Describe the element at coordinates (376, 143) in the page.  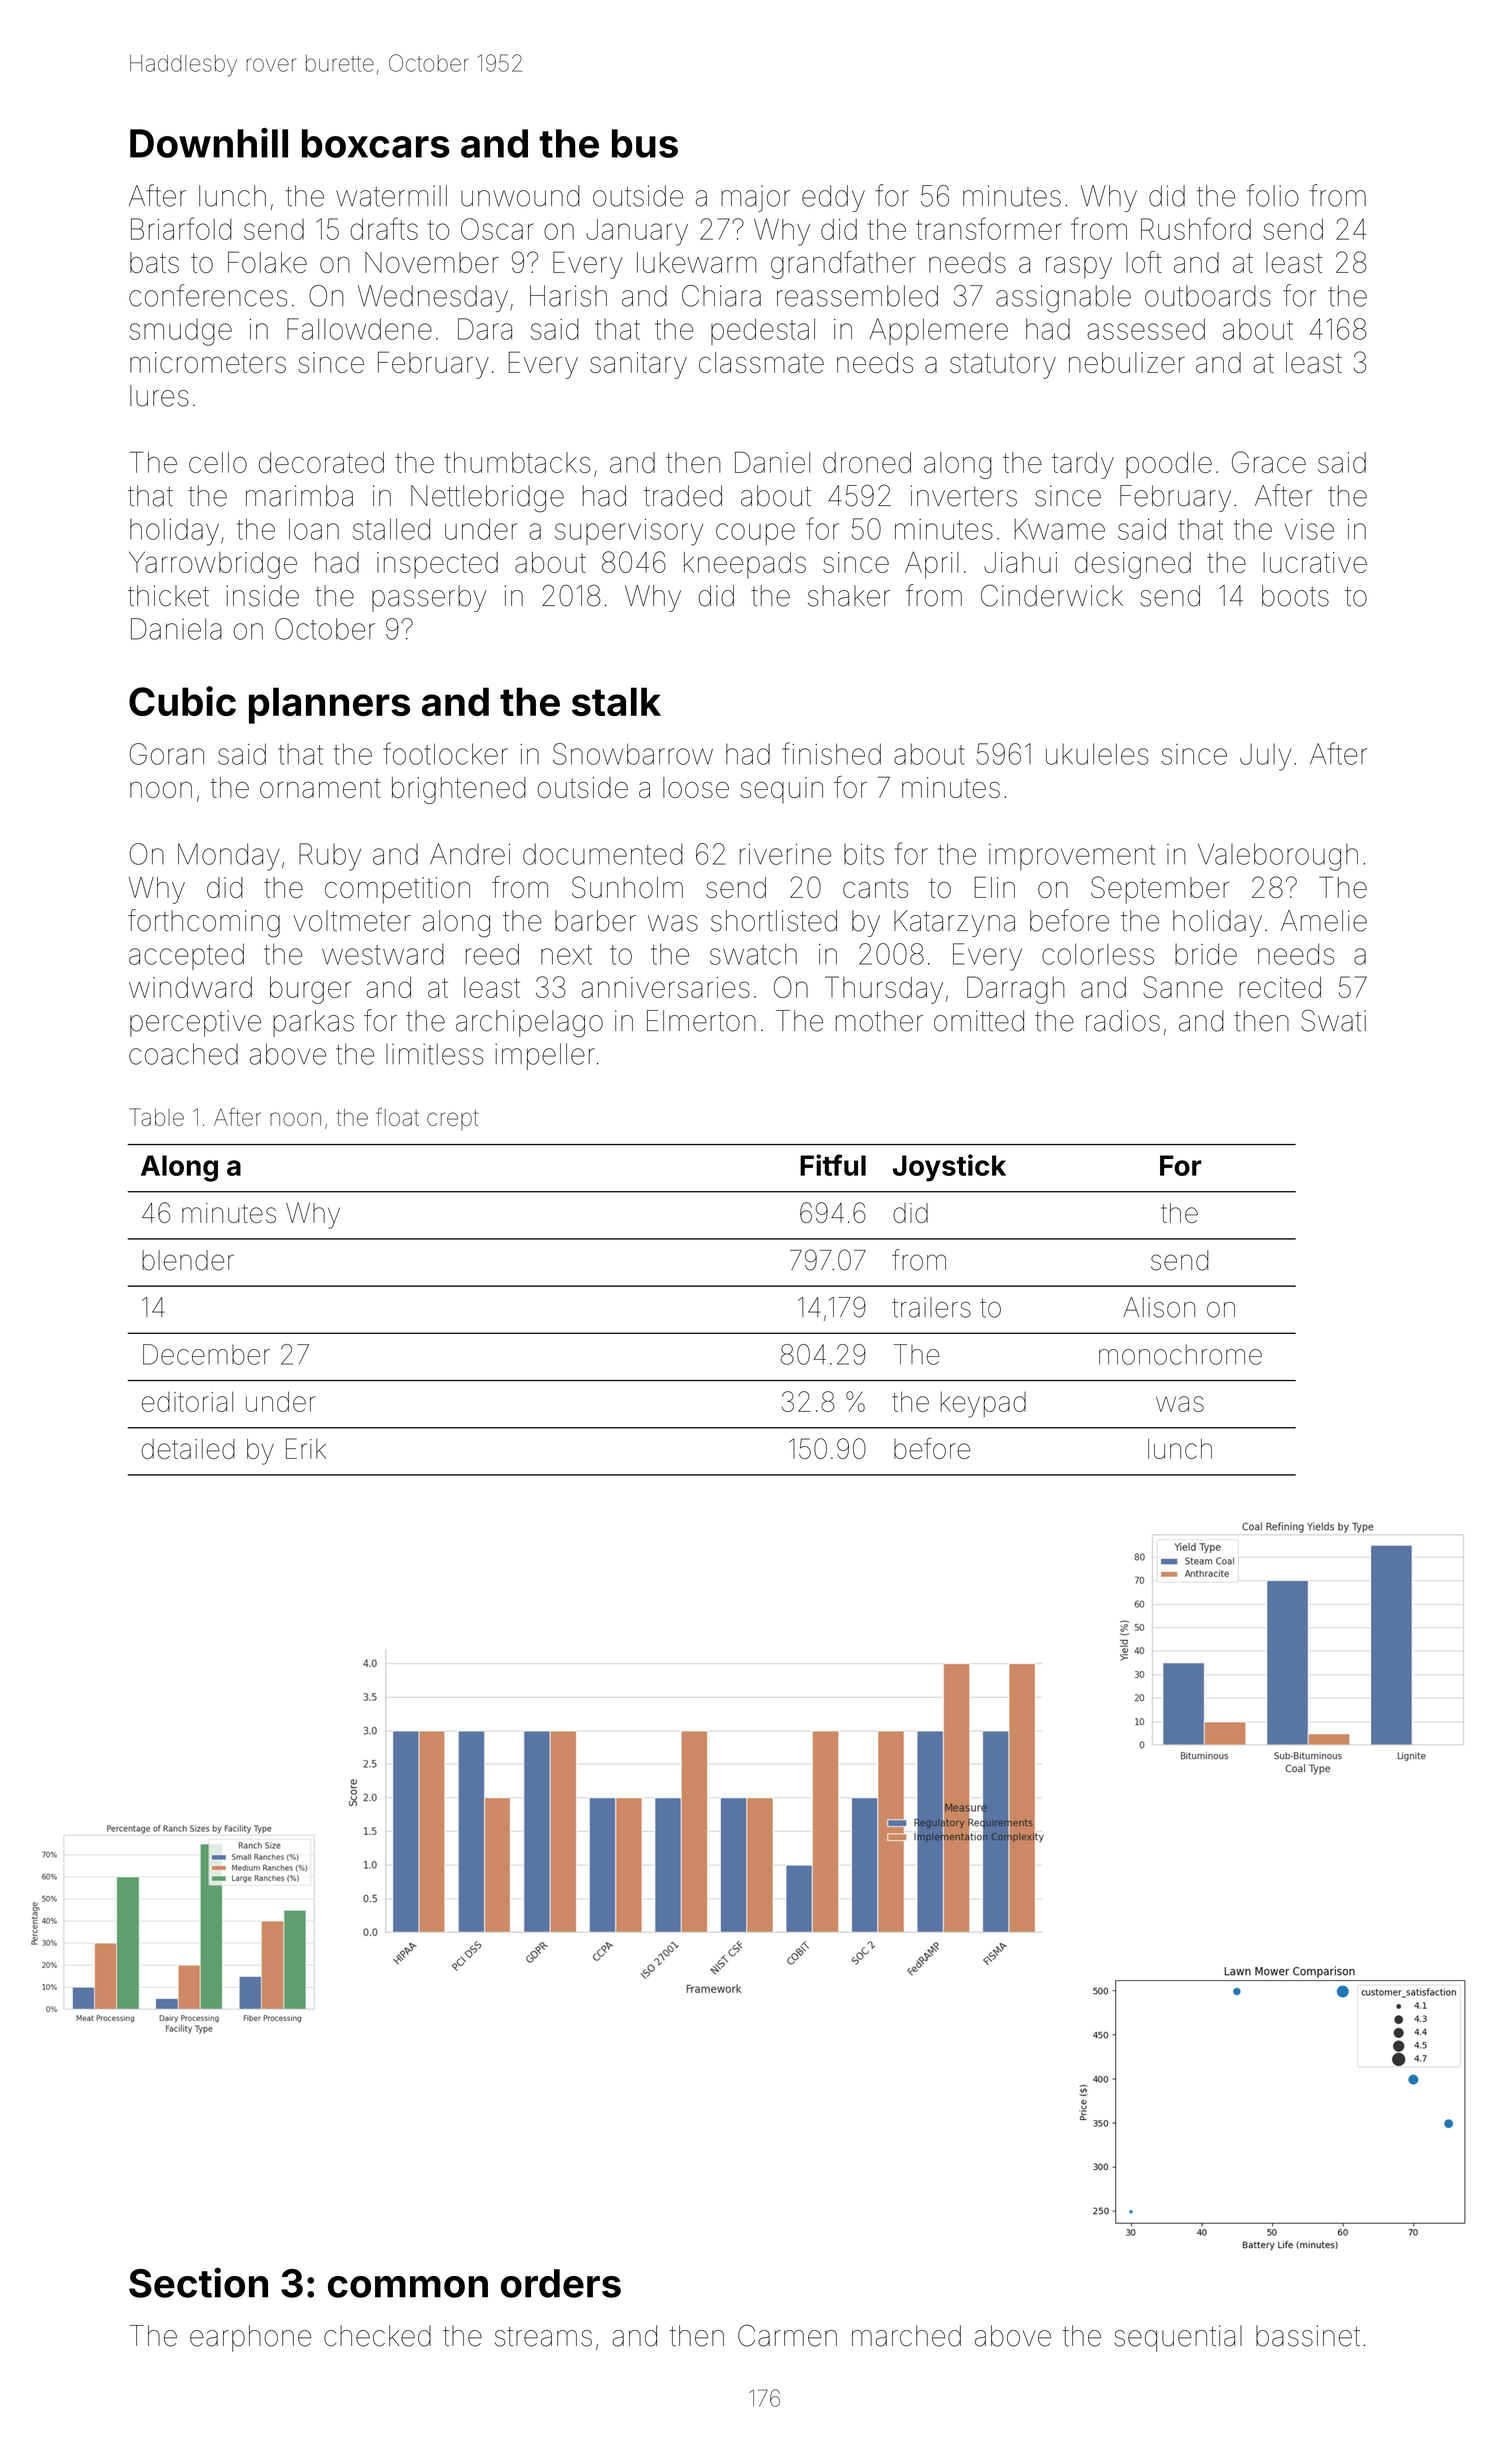
I see `boxcars` at that location.
